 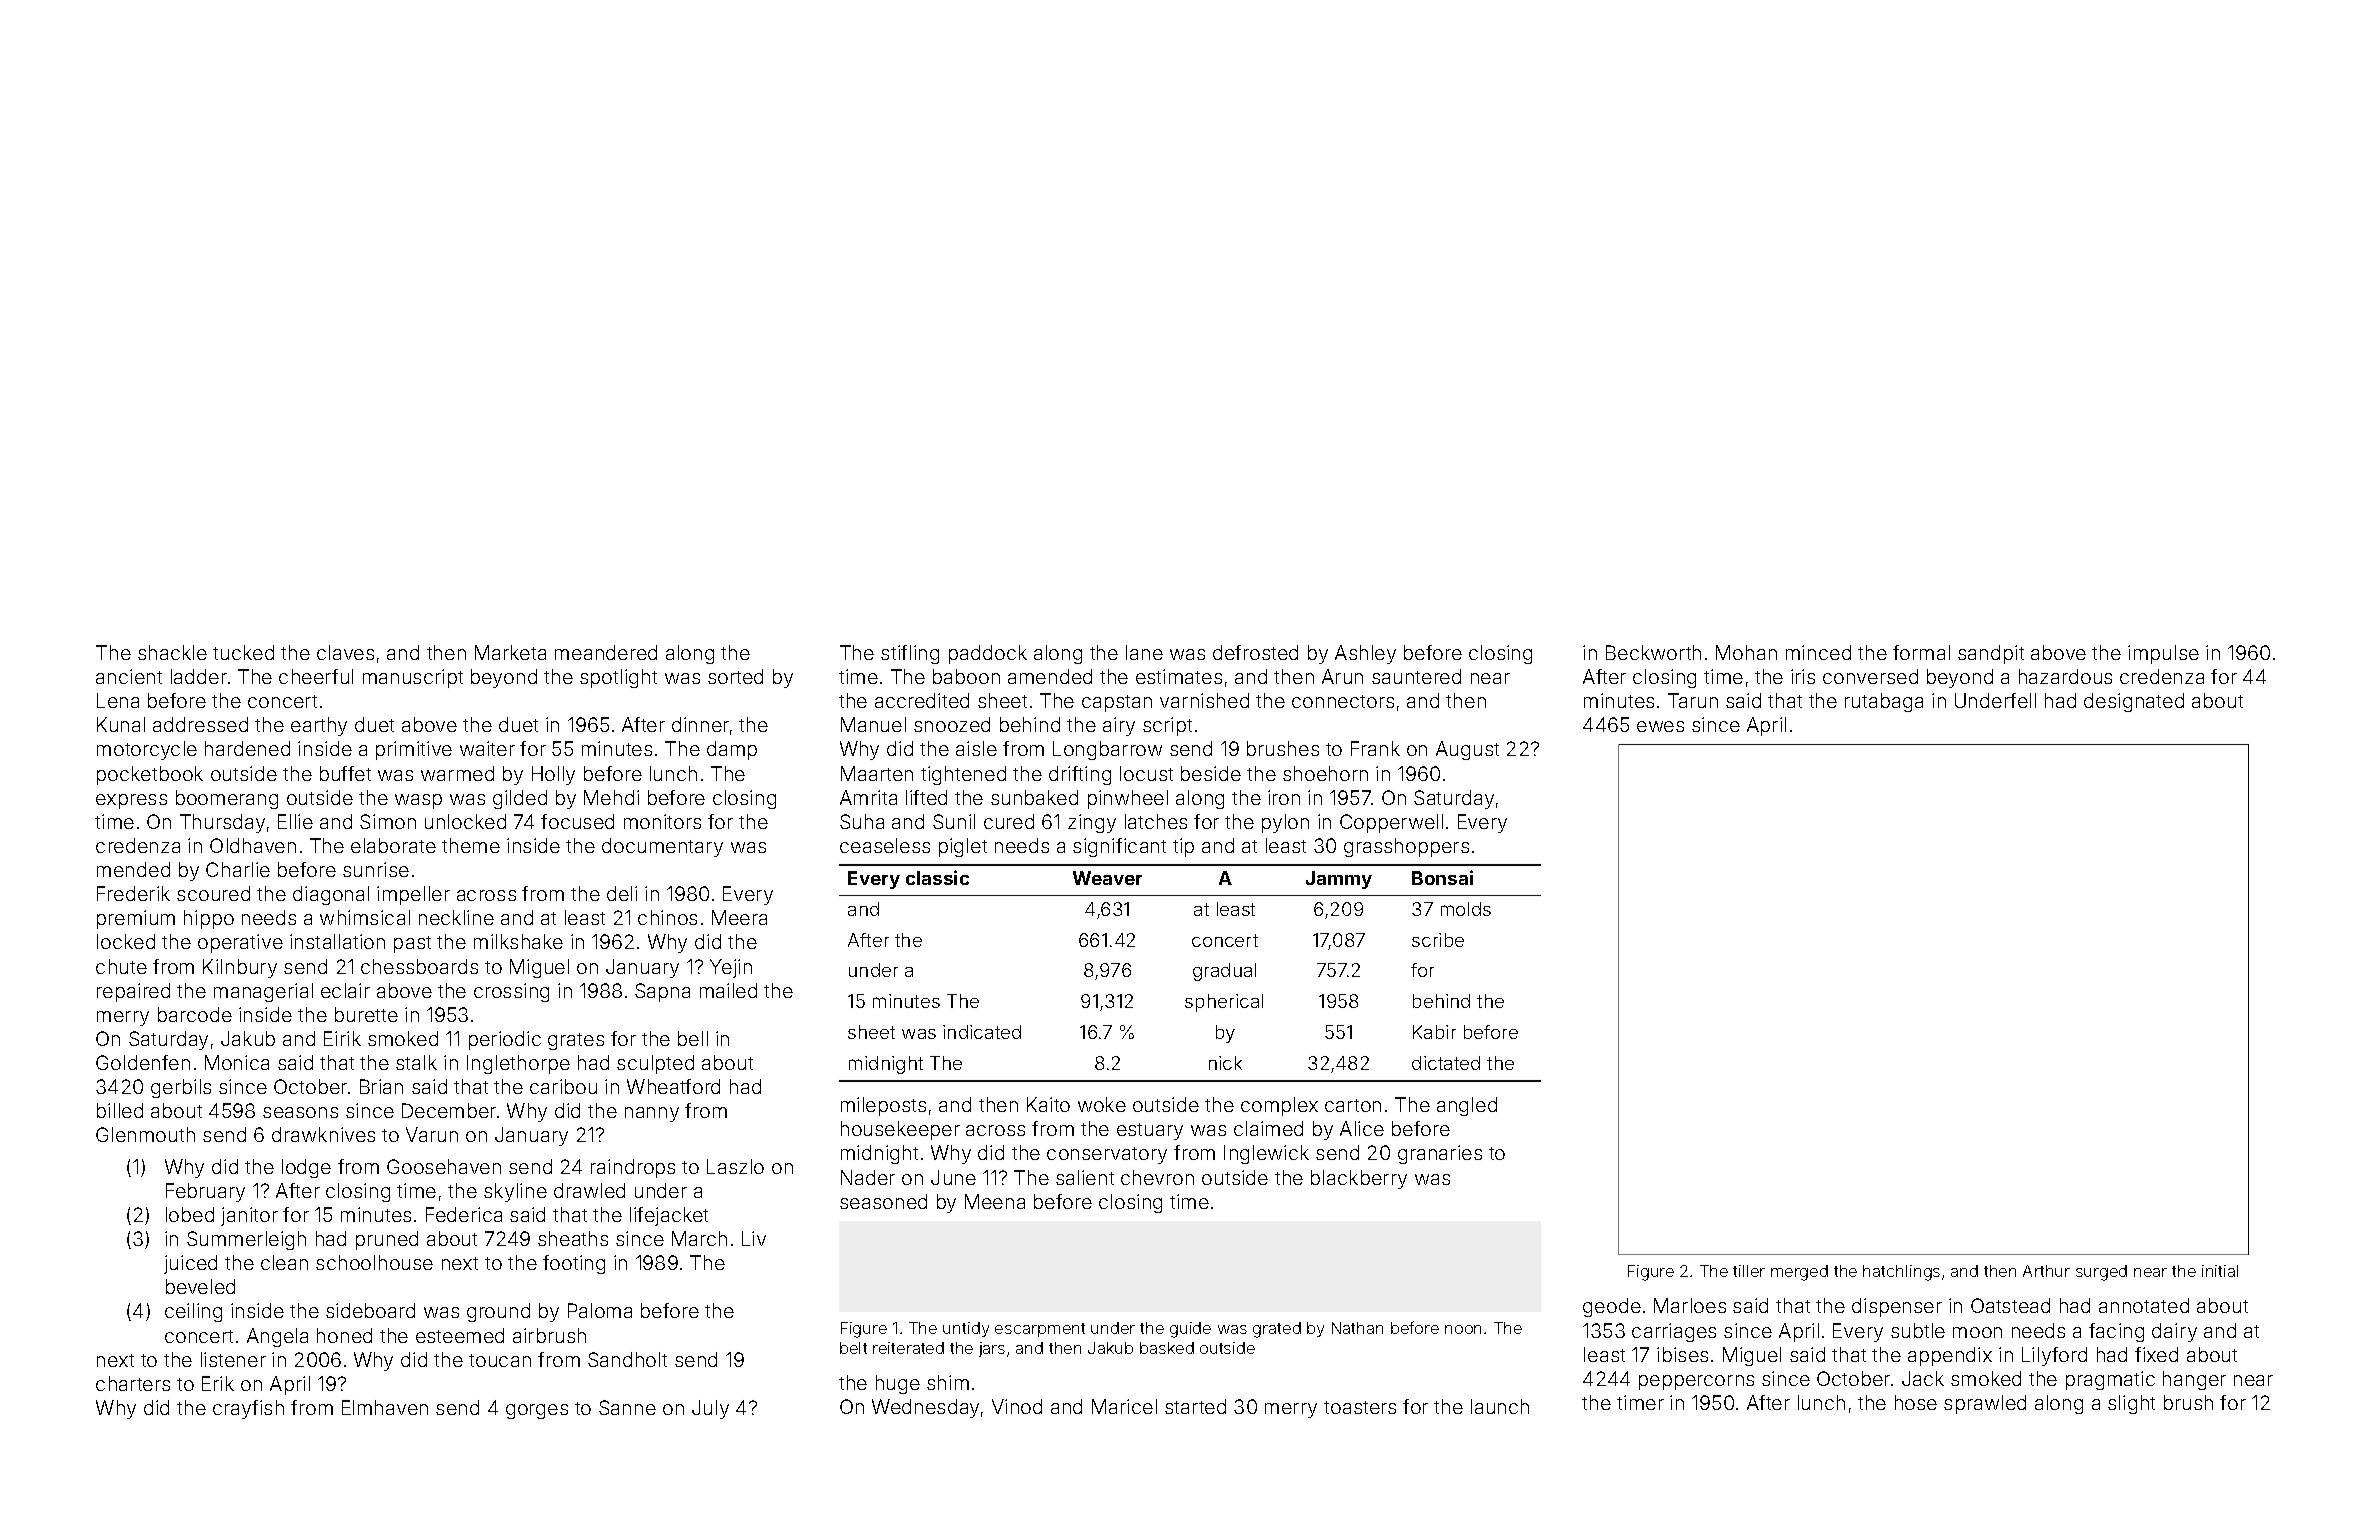 What do you see at coordinates (374, 1262) in the screenshot?
I see `schoolhouse` at bounding box center [374, 1262].
